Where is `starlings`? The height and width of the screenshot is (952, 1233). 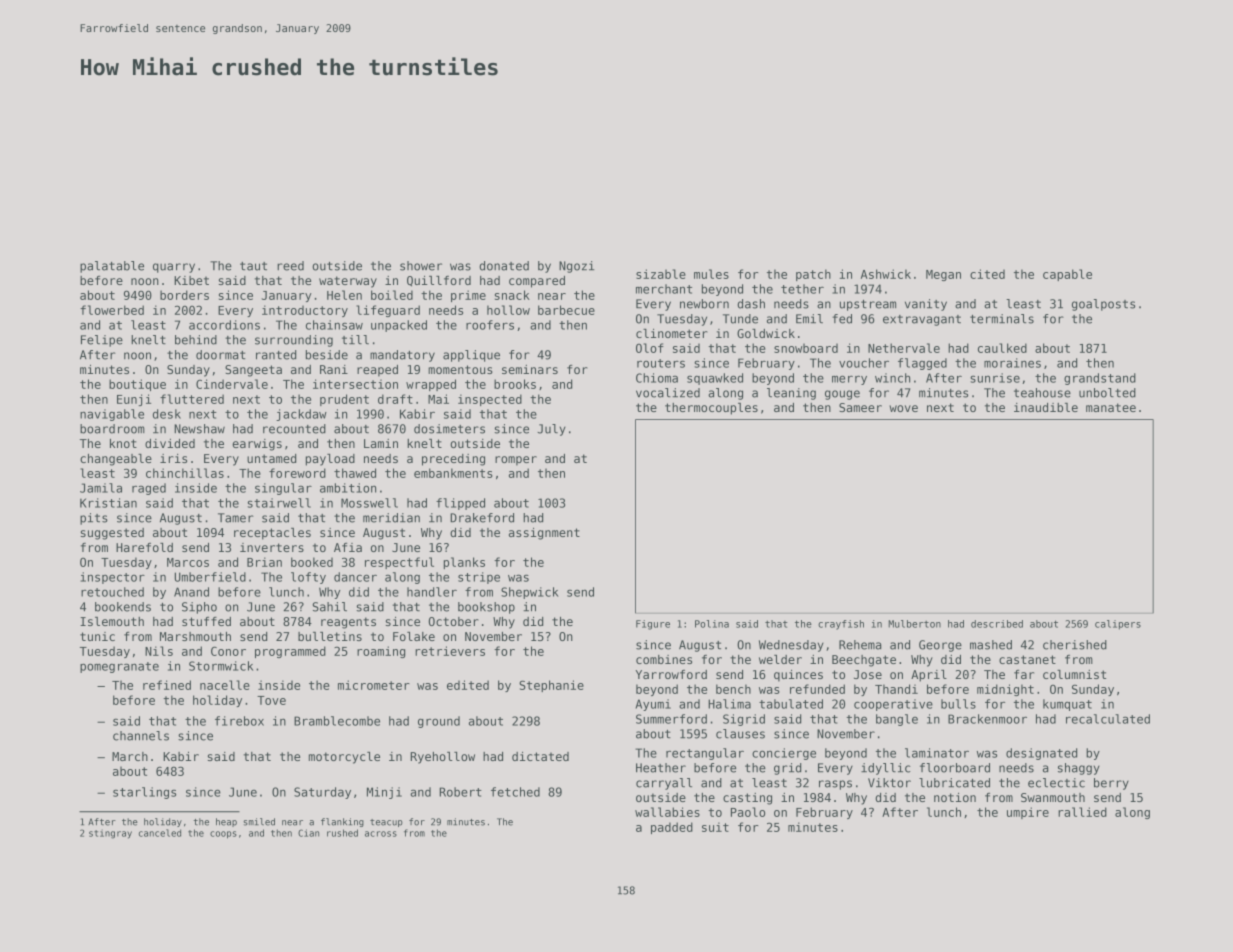 starlings is located at coordinates (144, 793).
